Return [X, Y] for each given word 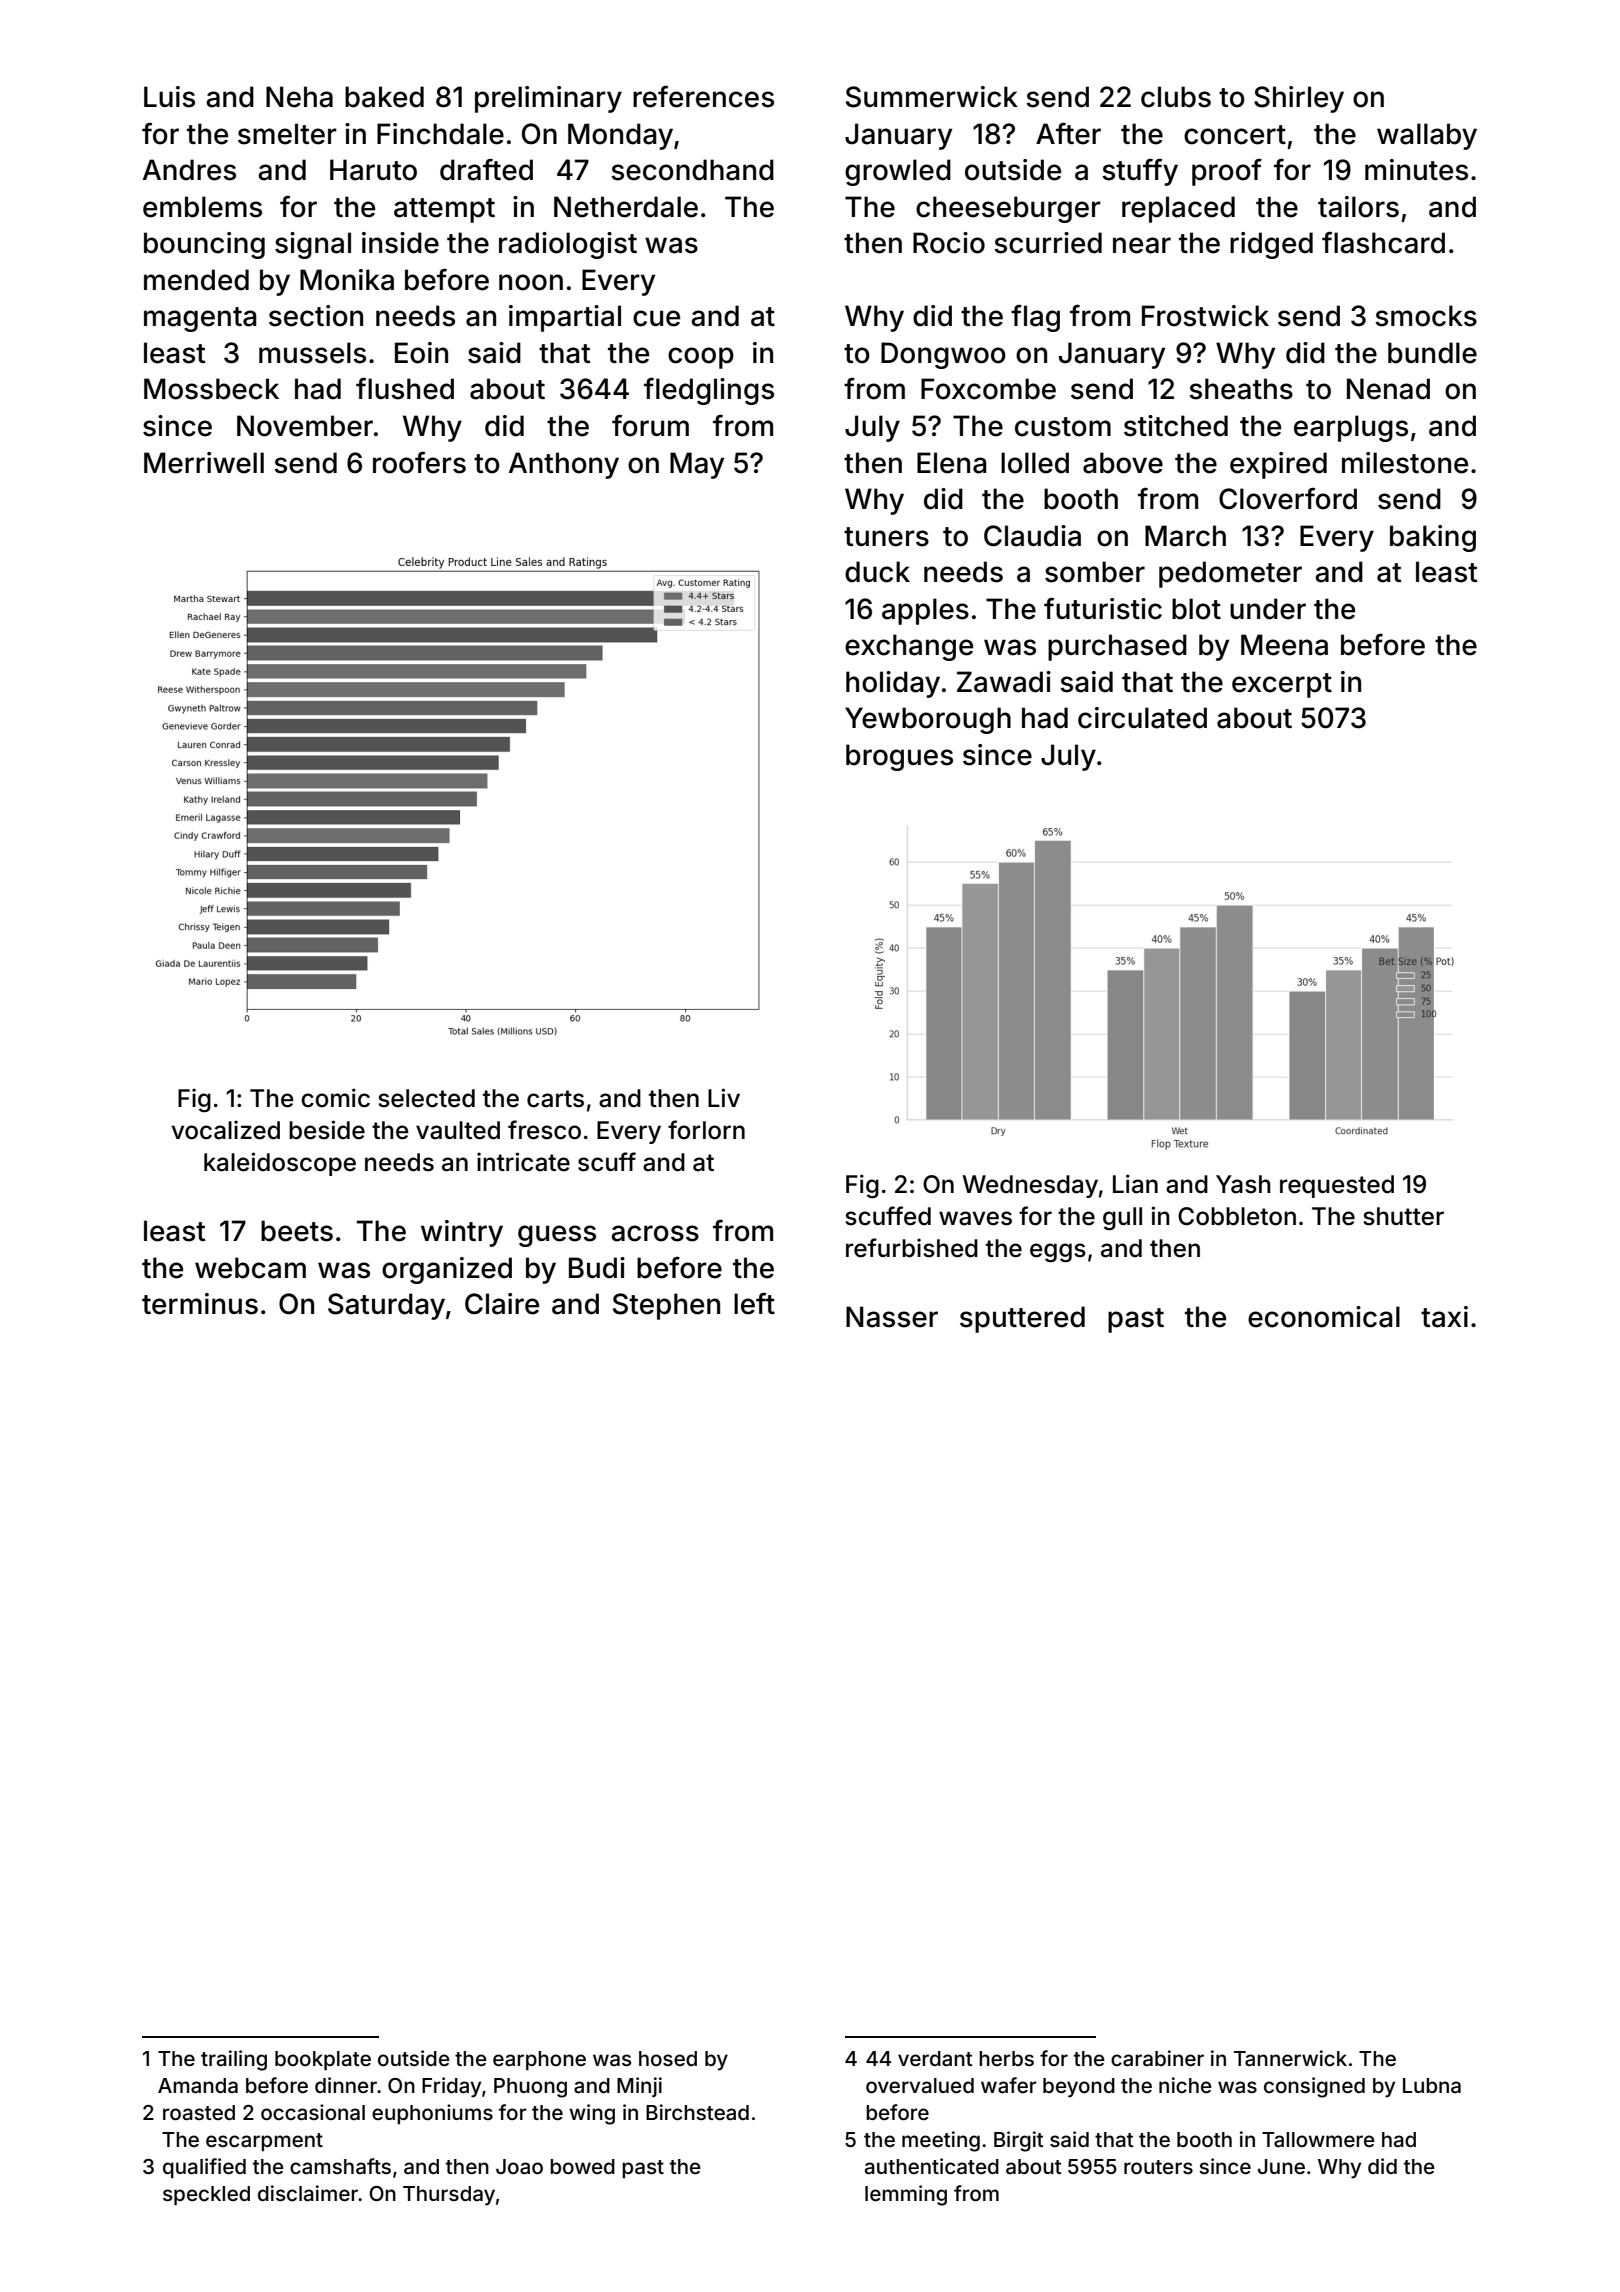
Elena [952, 463]
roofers [419, 463]
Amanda [198, 2085]
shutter [1403, 1216]
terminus [200, 1304]
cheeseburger [1008, 209]
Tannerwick [1290, 2058]
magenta [200, 319]
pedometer [1230, 574]
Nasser [892, 1317]
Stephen [666, 1306]
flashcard [1383, 243]
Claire [502, 1304]
